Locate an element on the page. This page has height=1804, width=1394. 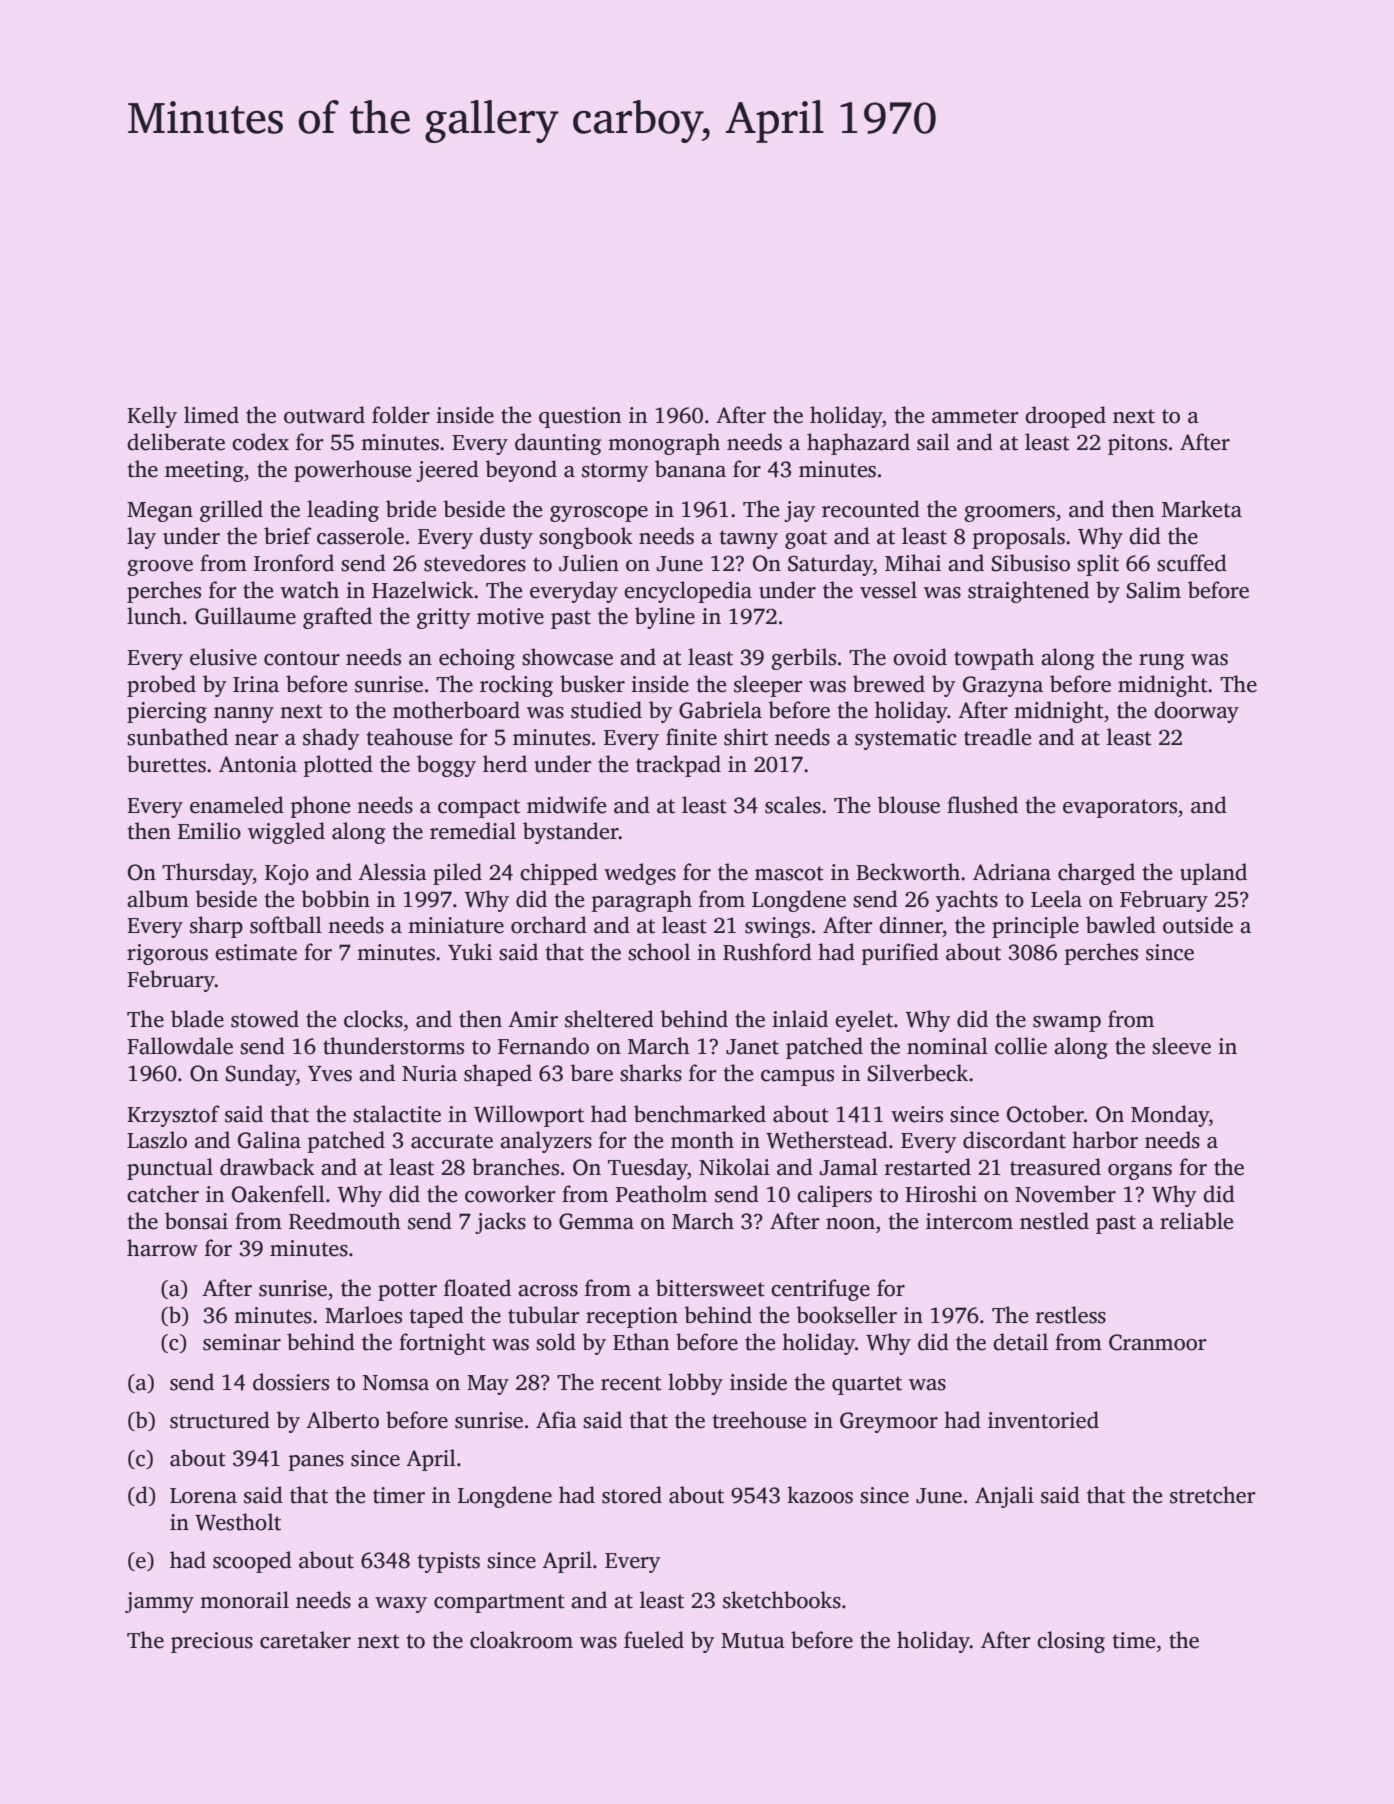
jacks is located at coordinates (500, 1223).
